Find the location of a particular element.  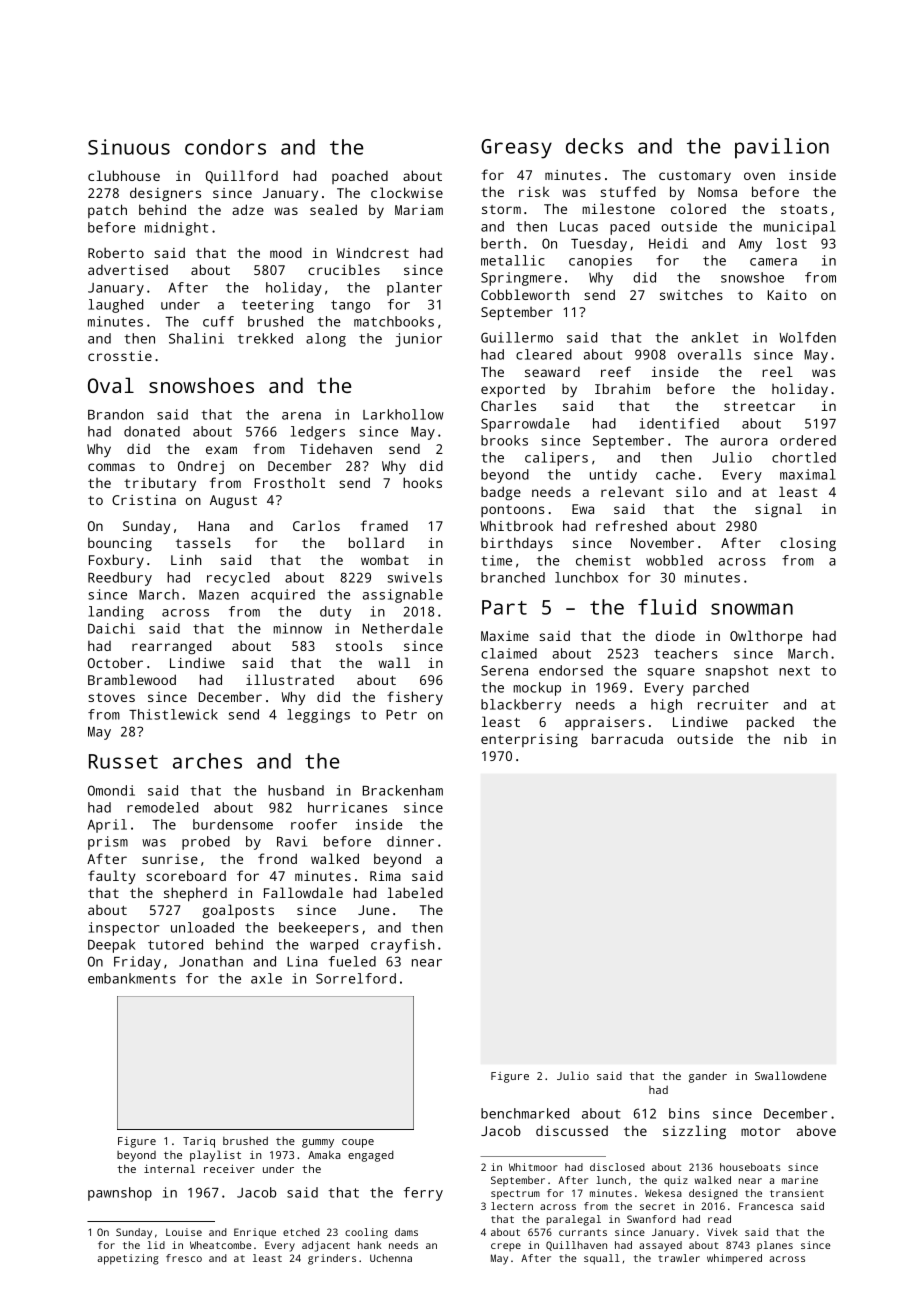

Roberto is located at coordinates (116, 253).
